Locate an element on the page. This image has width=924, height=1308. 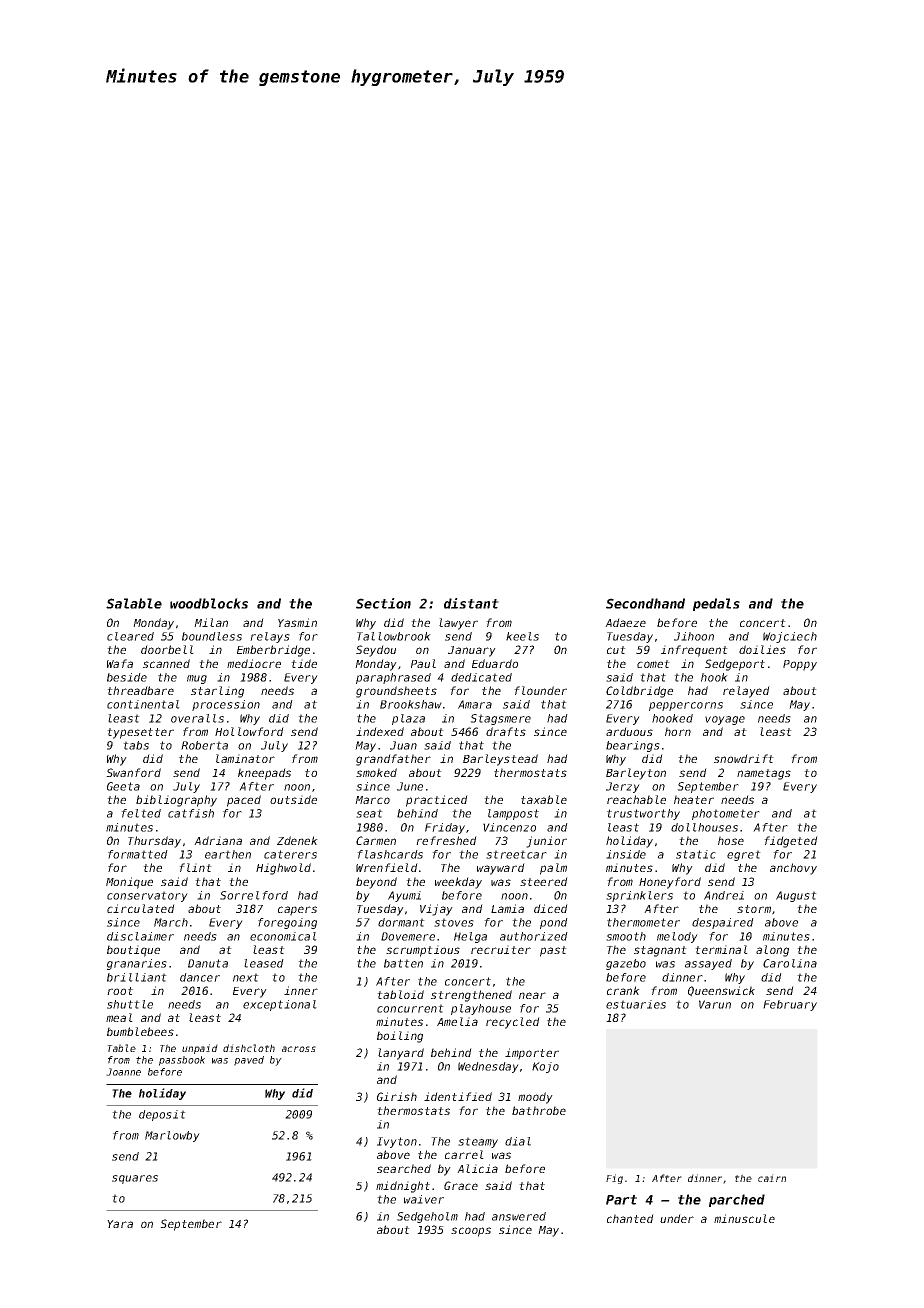
wayward is located at coordinates (501, 869).
